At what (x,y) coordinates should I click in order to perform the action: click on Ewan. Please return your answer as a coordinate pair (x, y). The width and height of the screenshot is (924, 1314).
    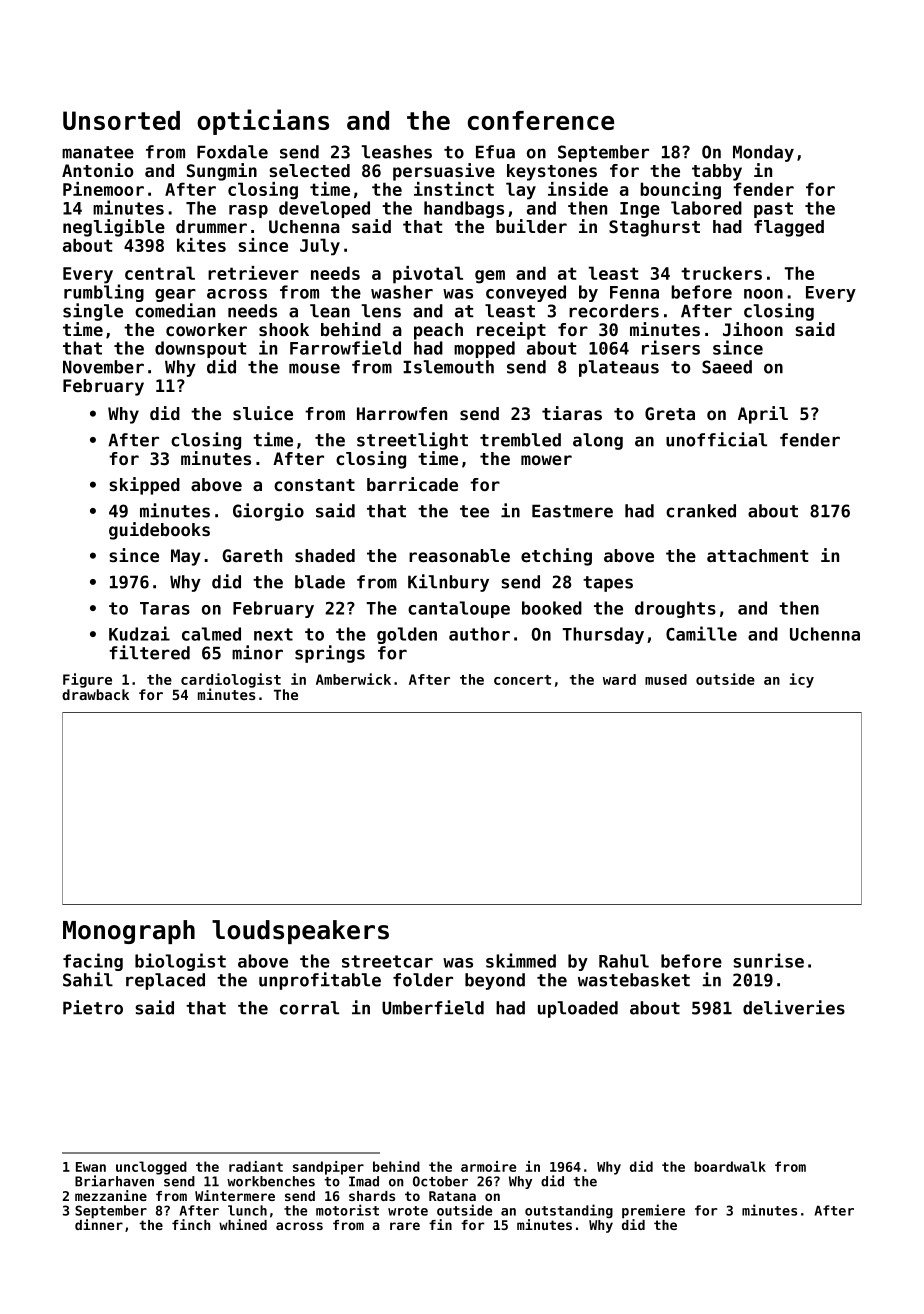
    Looking at the image, I should click on (91, 1167).
